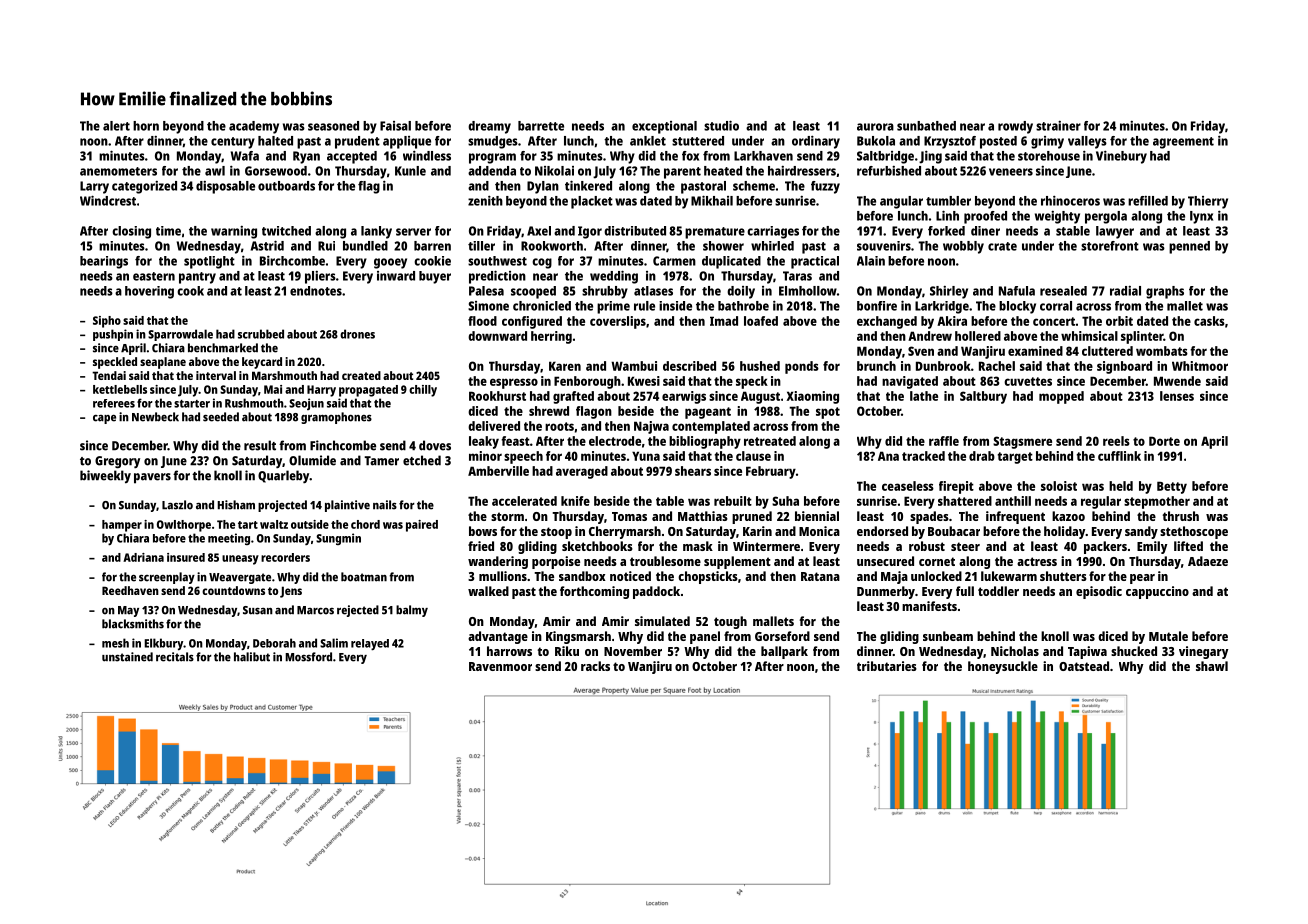  I want to click on addenda, so click(492, 171).
